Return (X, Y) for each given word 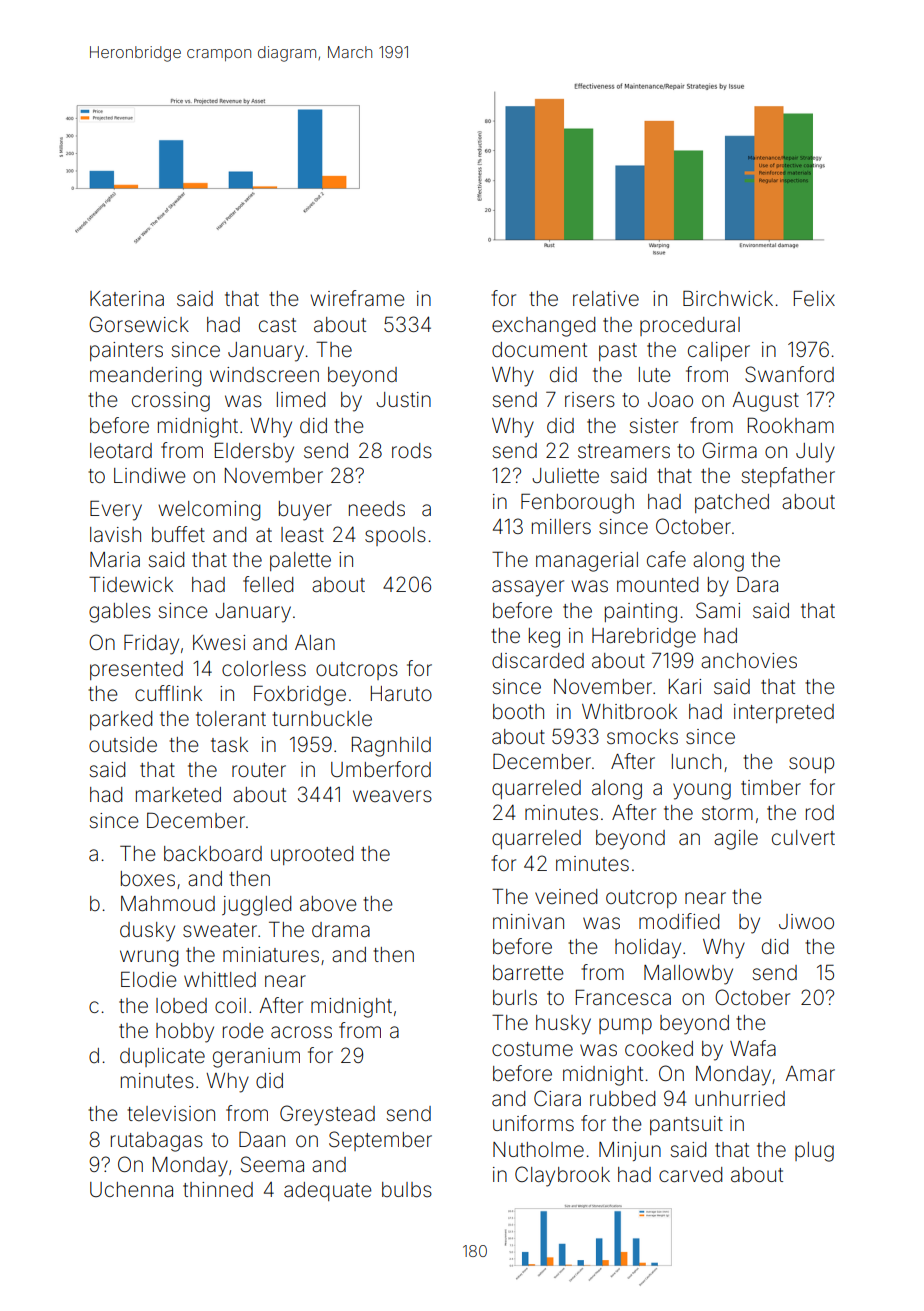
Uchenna (131, 1190)
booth (518, 711)
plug (814, 1152)
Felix (814, 298)
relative (606, 299)
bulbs (407, 1189)
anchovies (749, 660)
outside (123, 745)
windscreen (264, 375)
